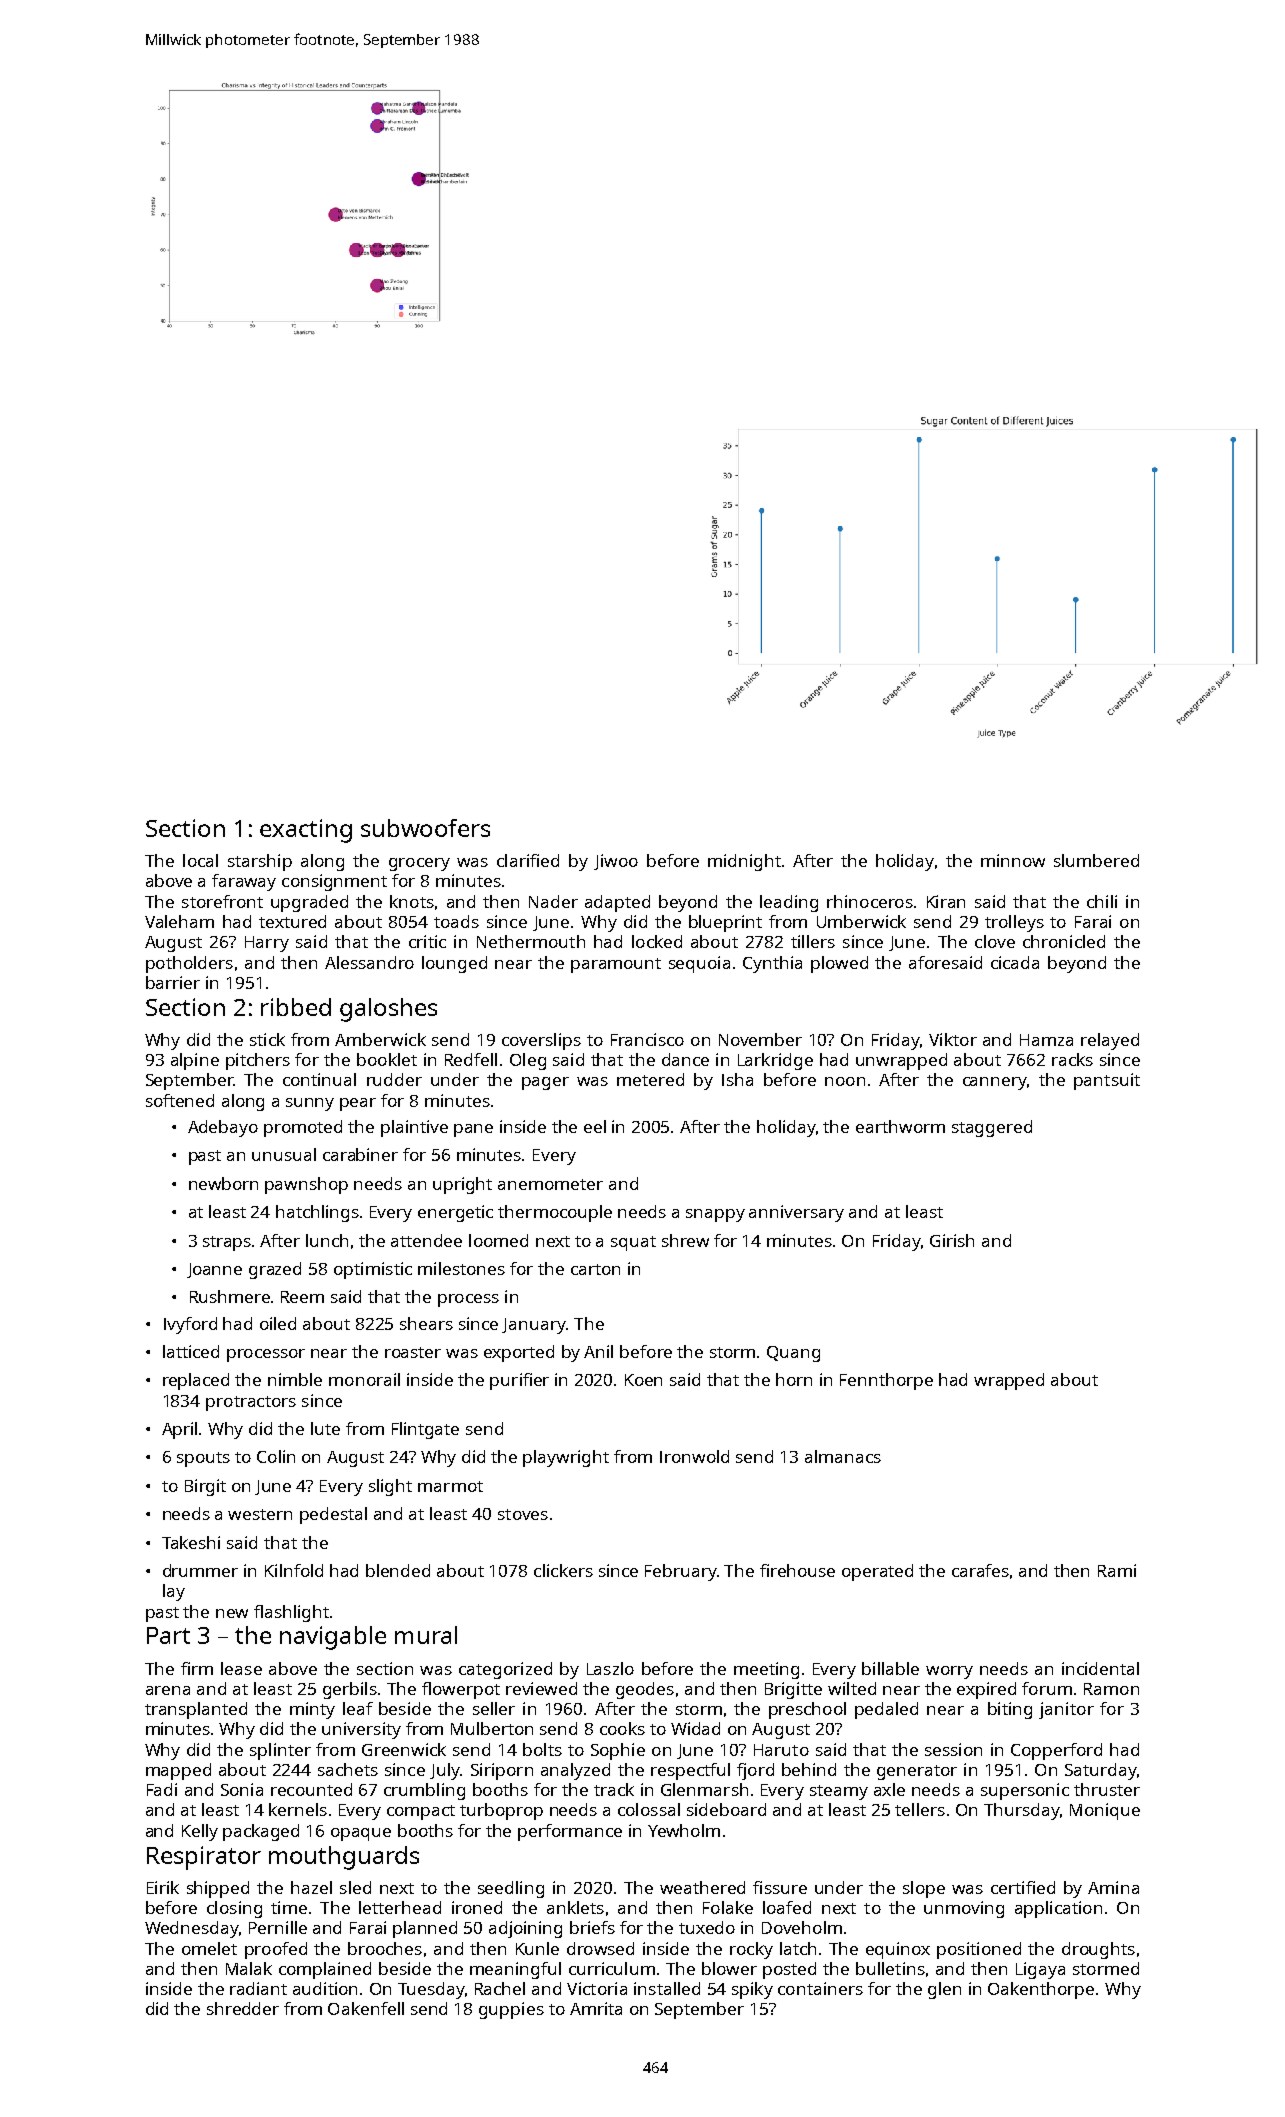 The width and height of the page is (1285, 2117). What do you see at coordinates (200, 860) in the page?
I see `local` at bounding box center [200, 860].
